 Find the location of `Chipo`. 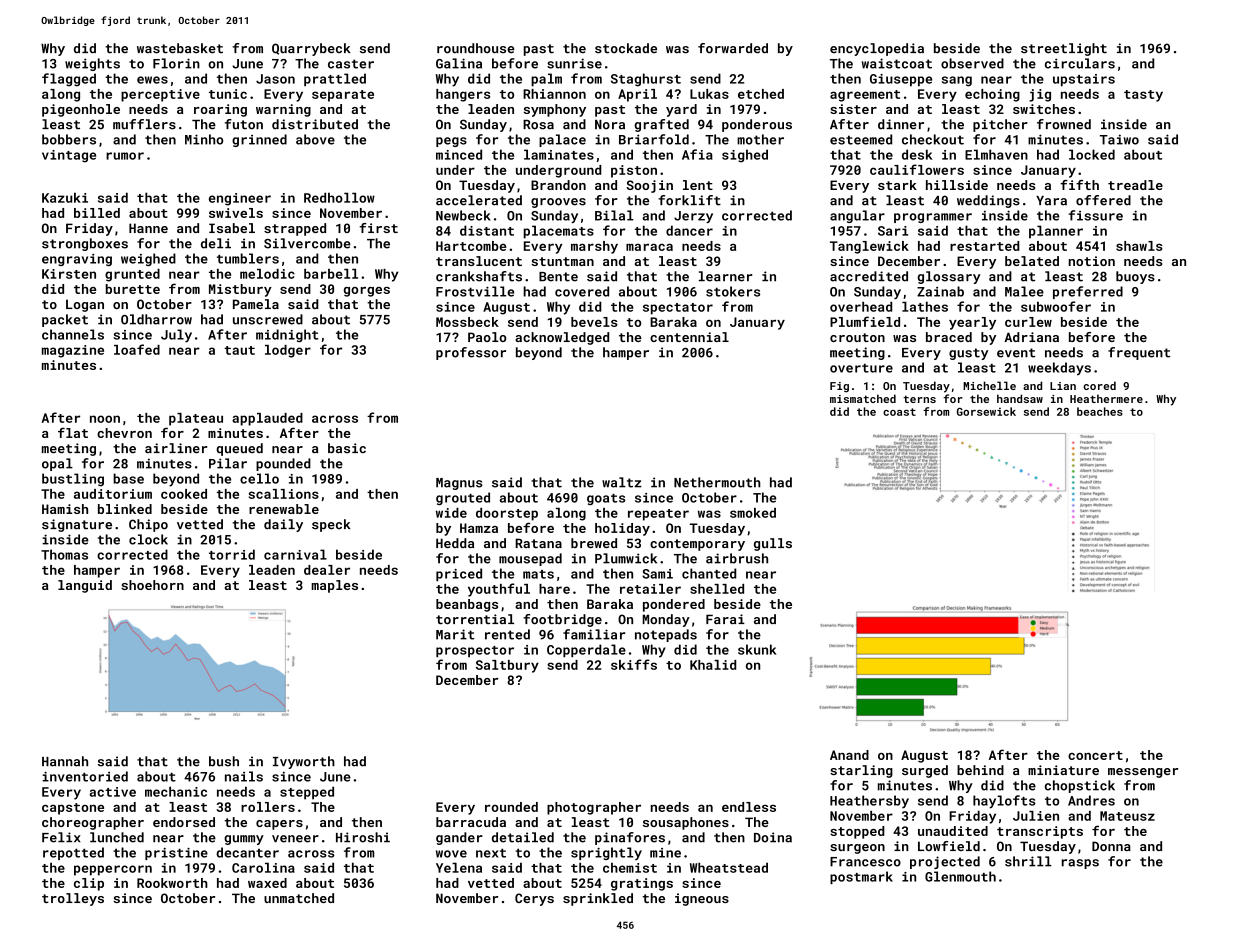

Chipo is located at coordinates (148, 525).
